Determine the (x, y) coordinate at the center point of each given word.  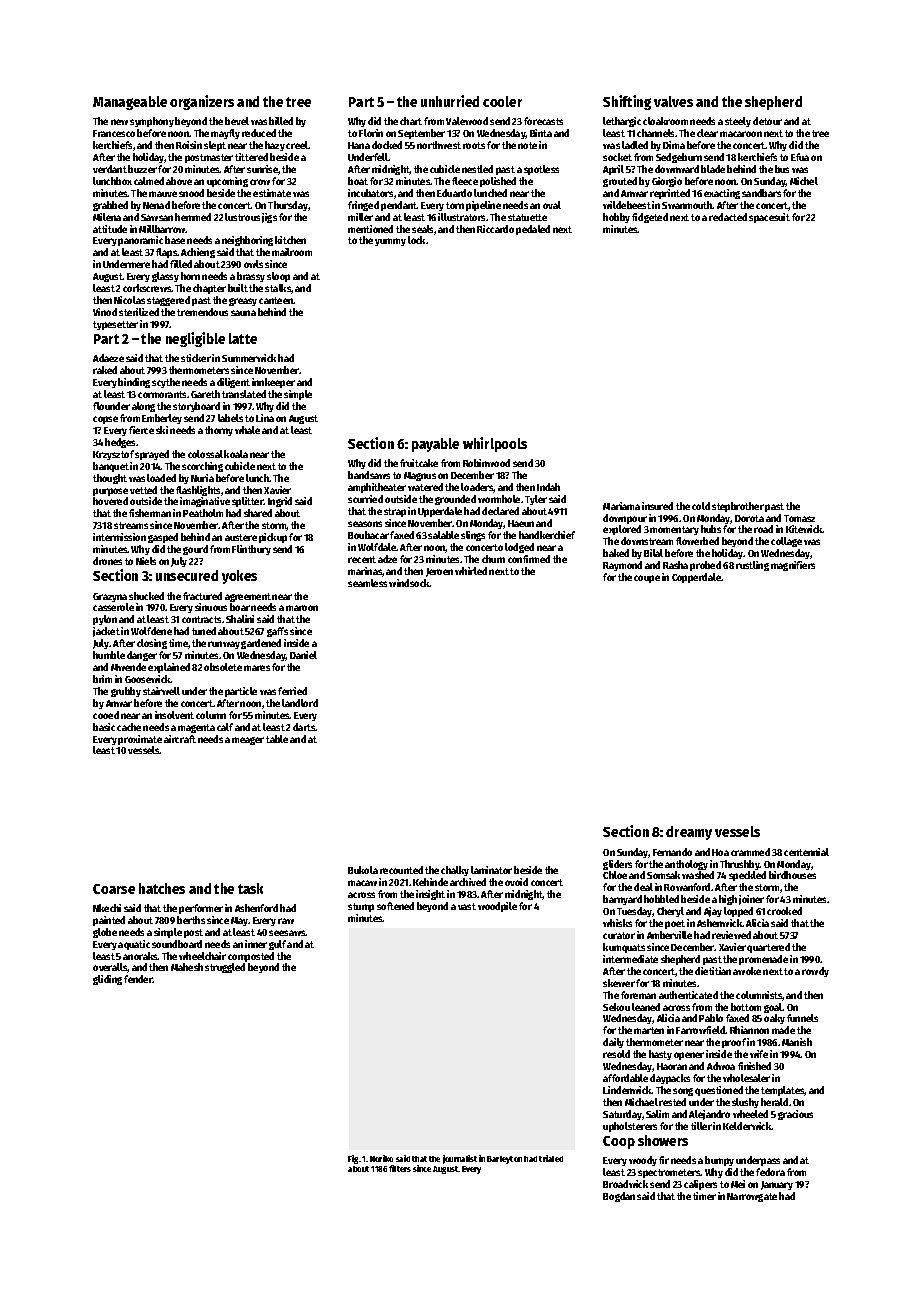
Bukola (363, 870)
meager (248, 741)
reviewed (731, 935)
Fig (353, 1159)
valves (673, 101)
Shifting (627, 102)
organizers (202, 102)
